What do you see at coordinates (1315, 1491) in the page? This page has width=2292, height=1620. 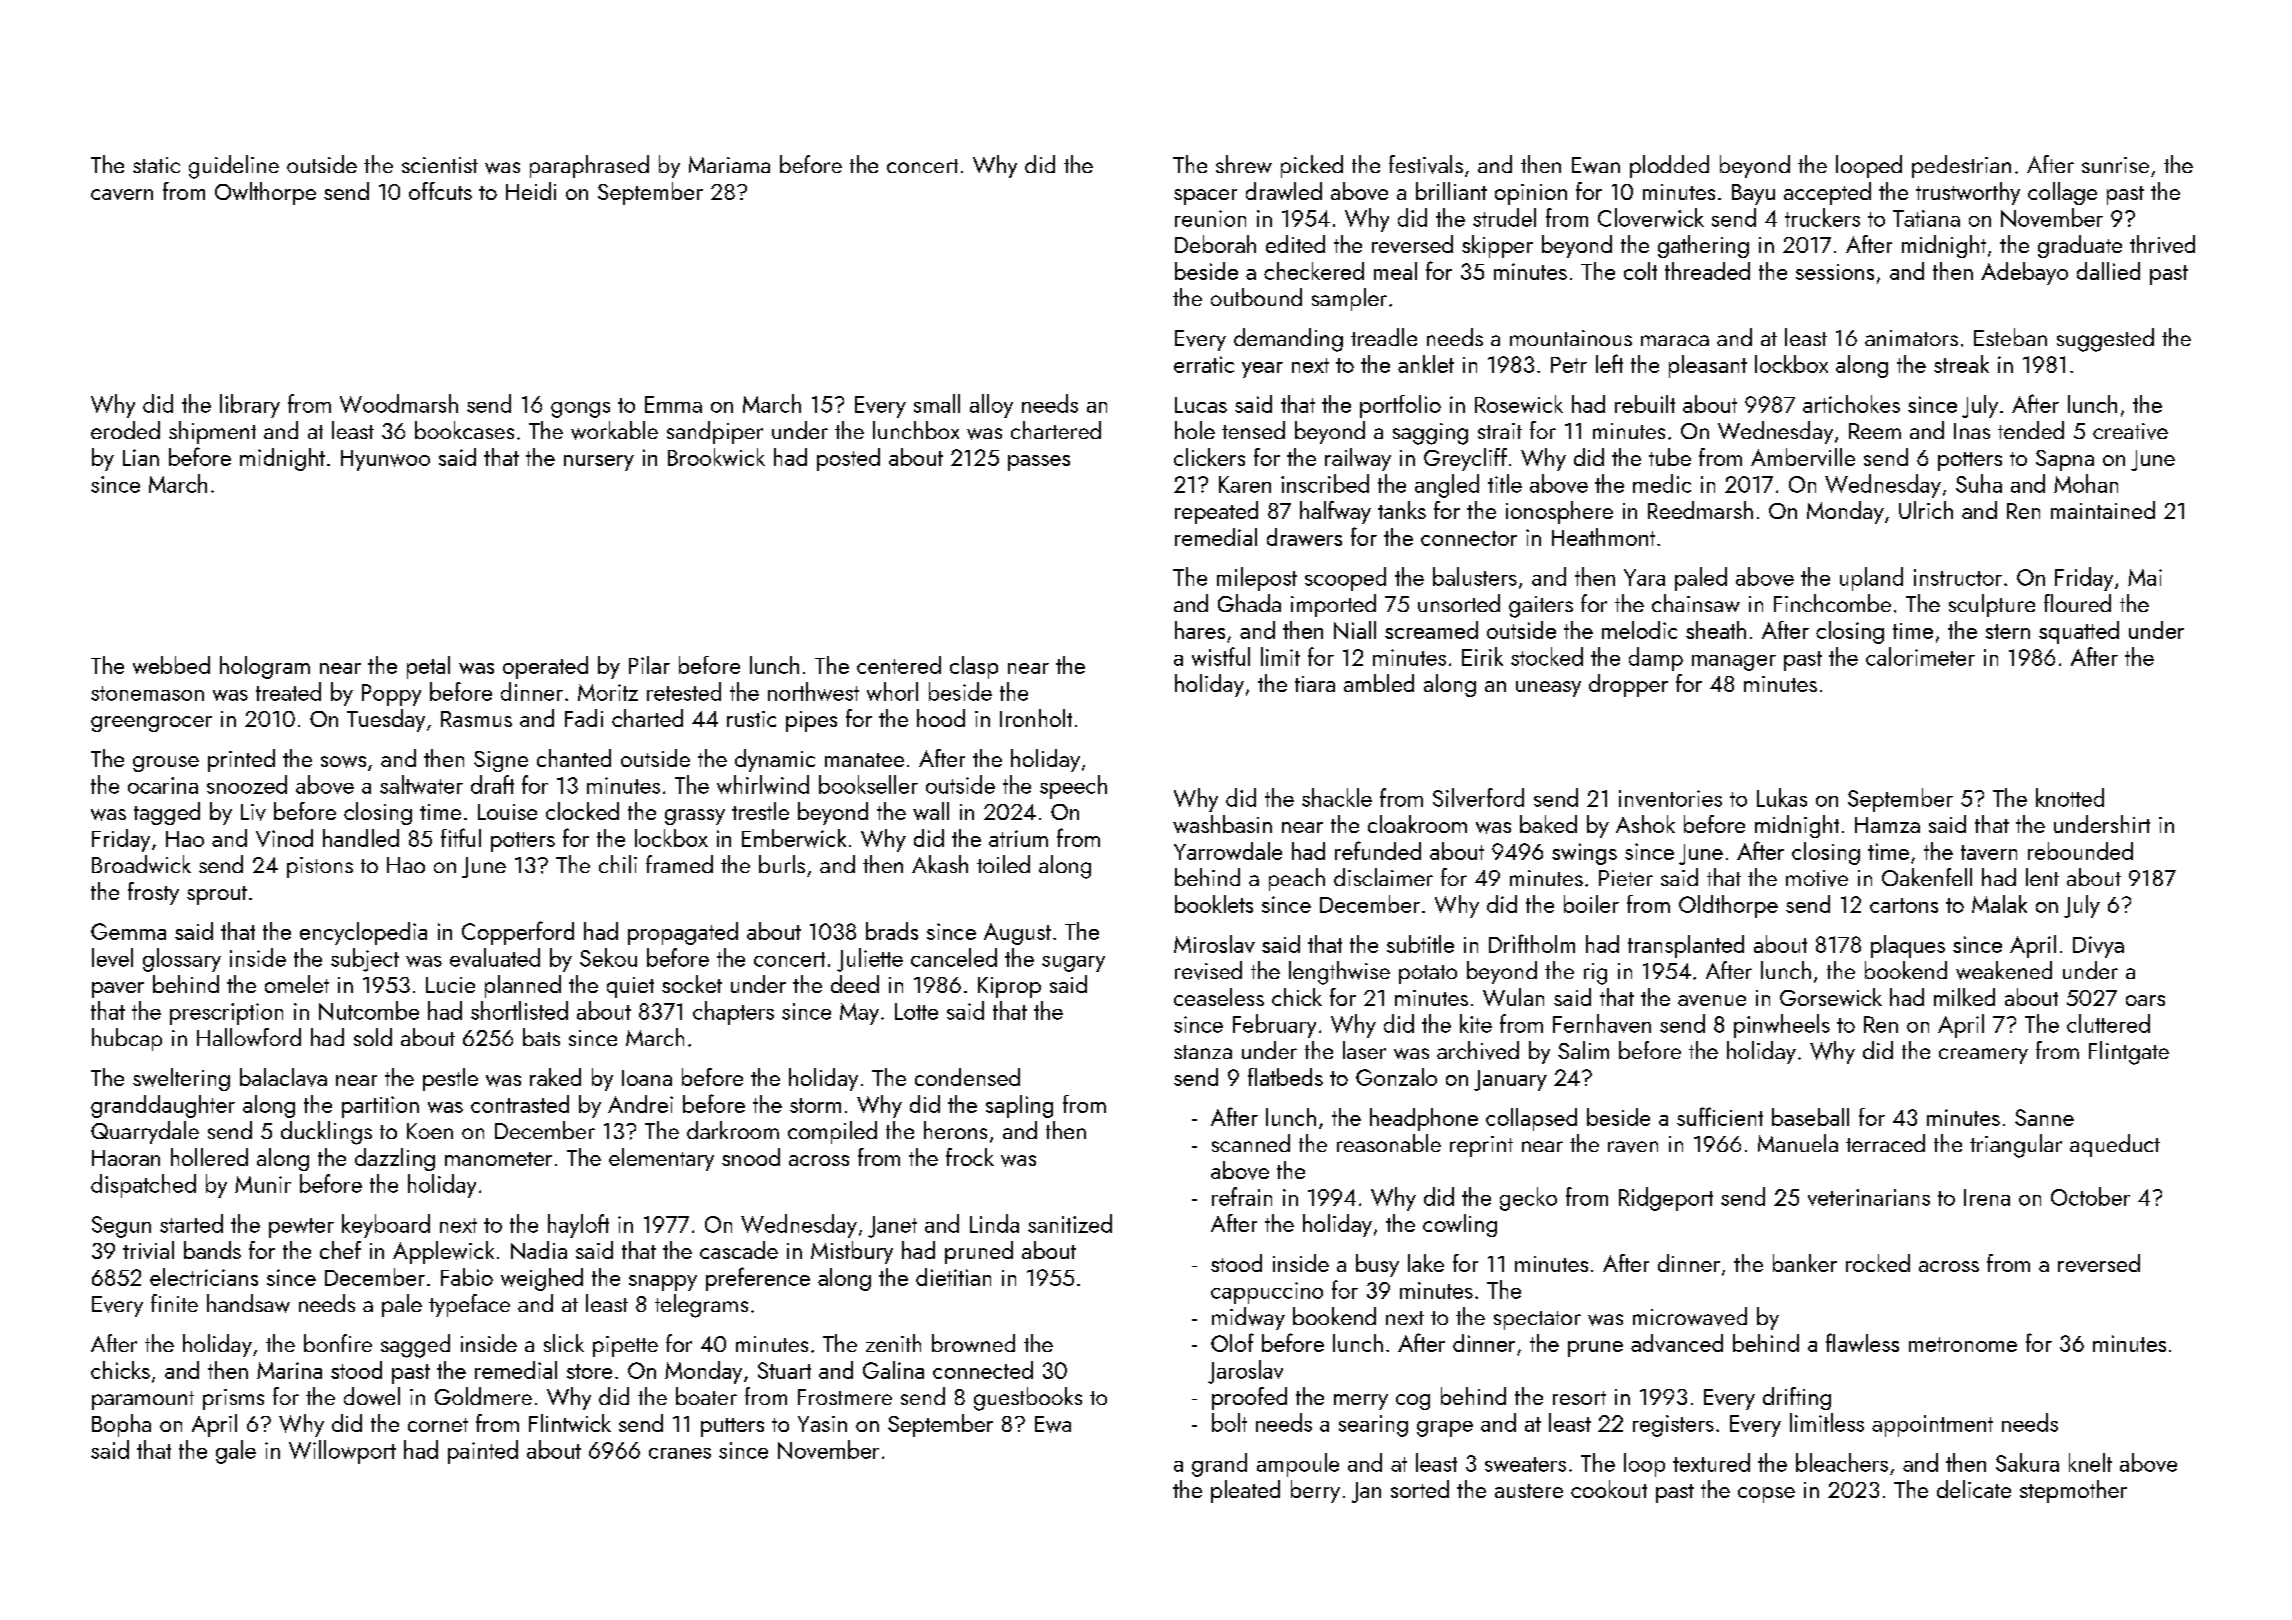 I see `berry` at bounding box center [1315, 1491].
